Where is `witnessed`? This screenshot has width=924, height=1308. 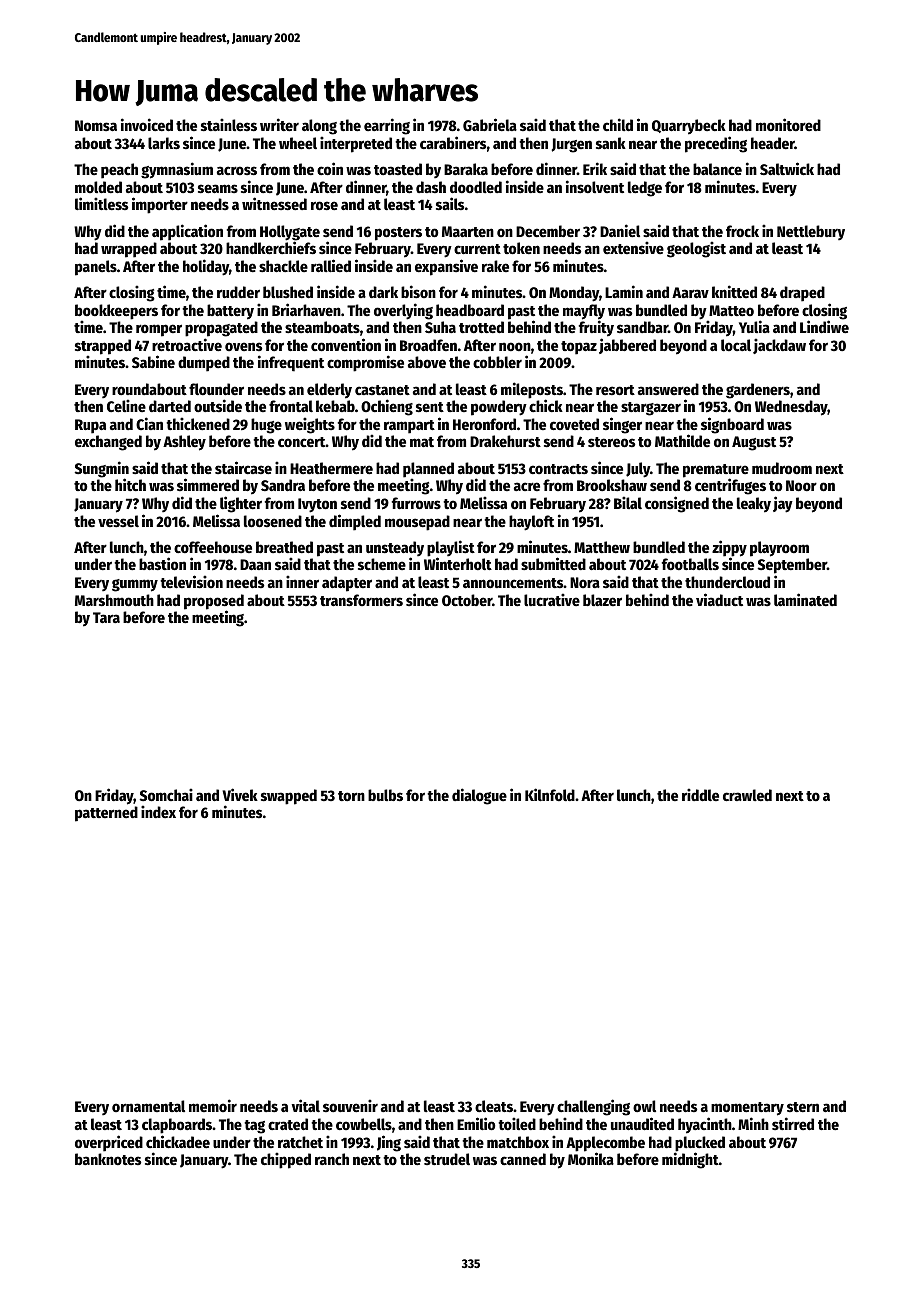 witnessed is located at coordinates (274, 203).
